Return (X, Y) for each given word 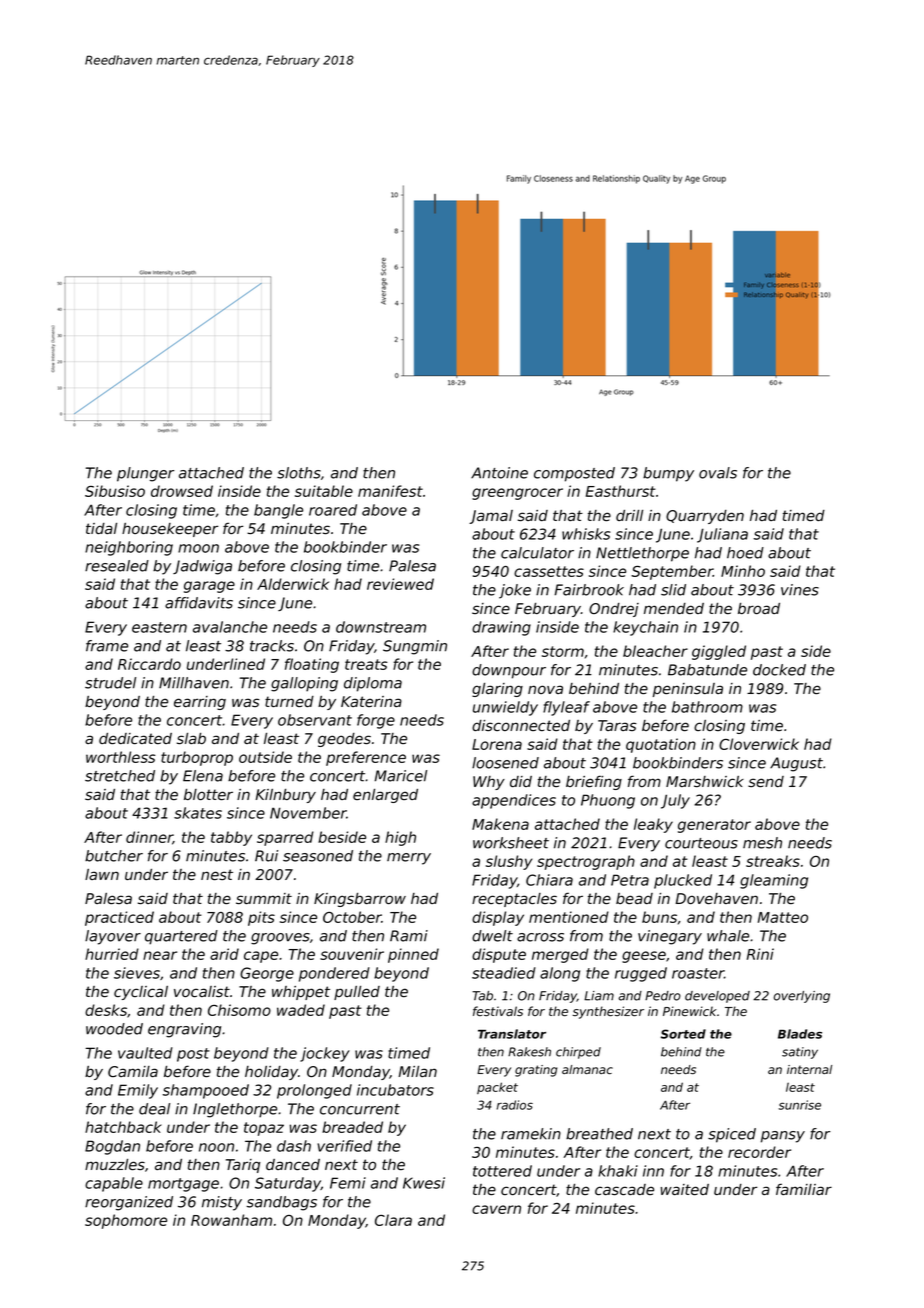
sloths (299, 473)
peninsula (688, 690)
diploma (373, 684)
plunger (145, 474)
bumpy (668, 474)
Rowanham (231, 1220)
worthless (121, 757)
